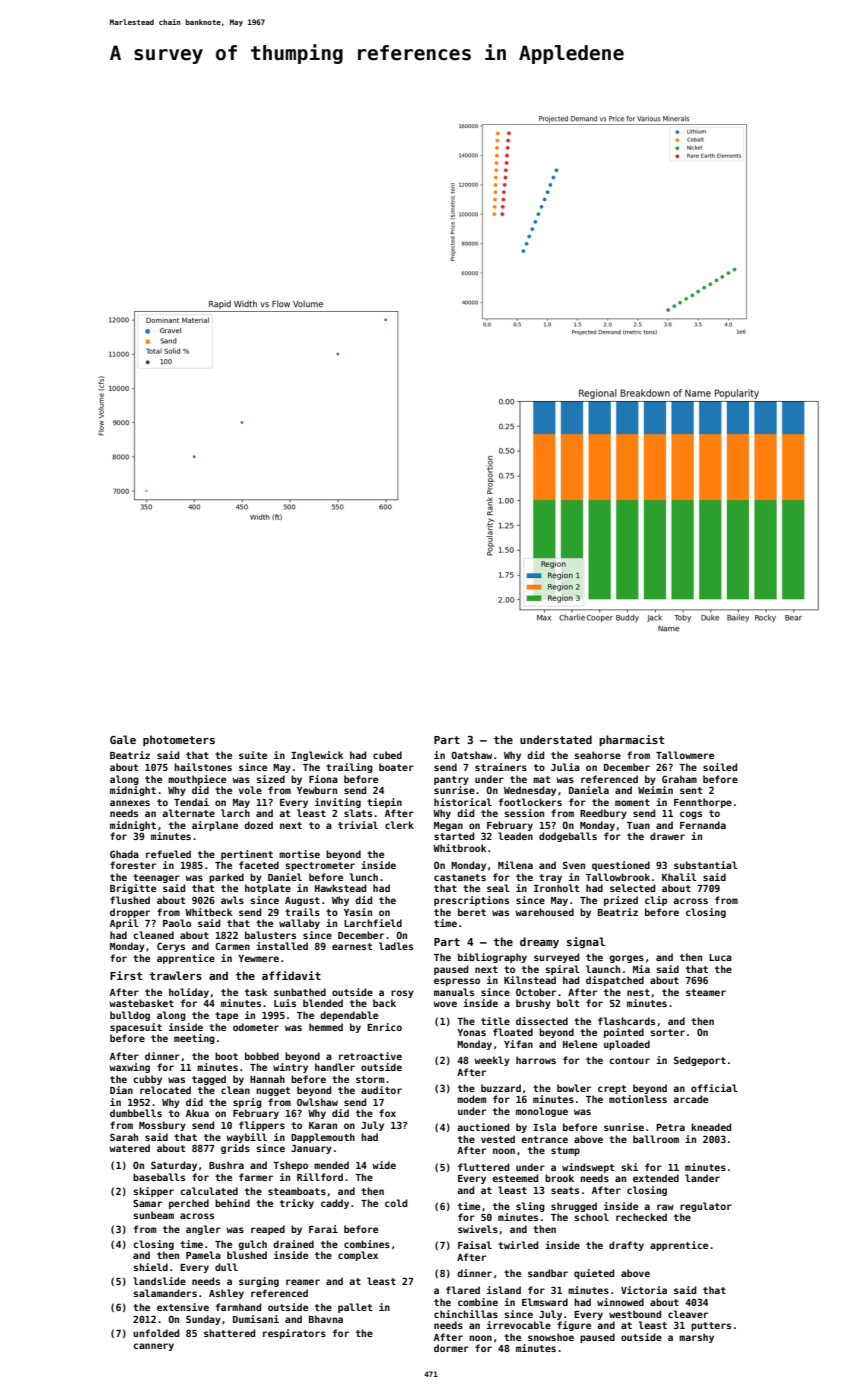 This screenshot has height=1400, width=849. Describe the element at coordinates (586, 942) in the screenshot. I see `signal` at that location.
